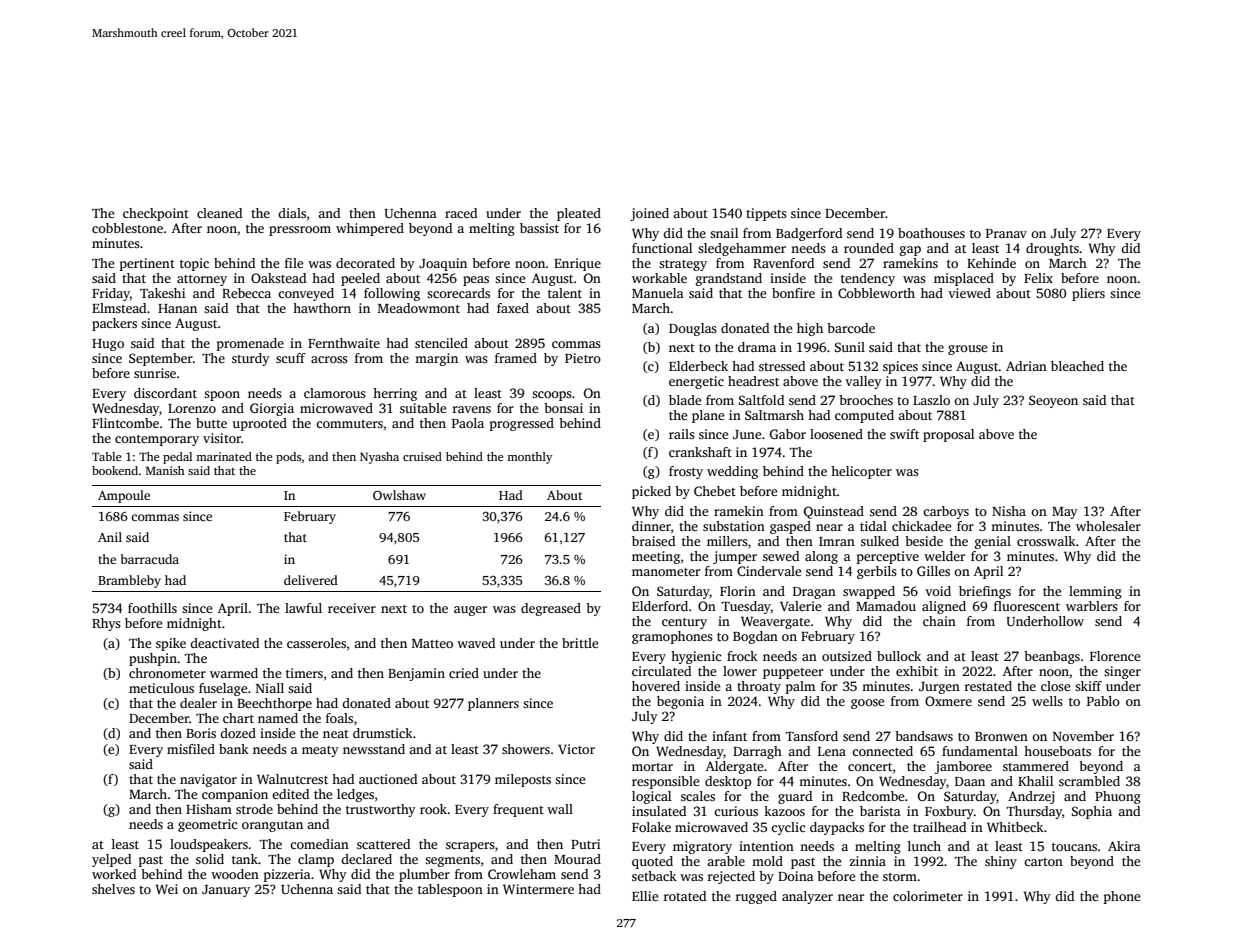  I want to click on Oakstead, so click(278, 278).
